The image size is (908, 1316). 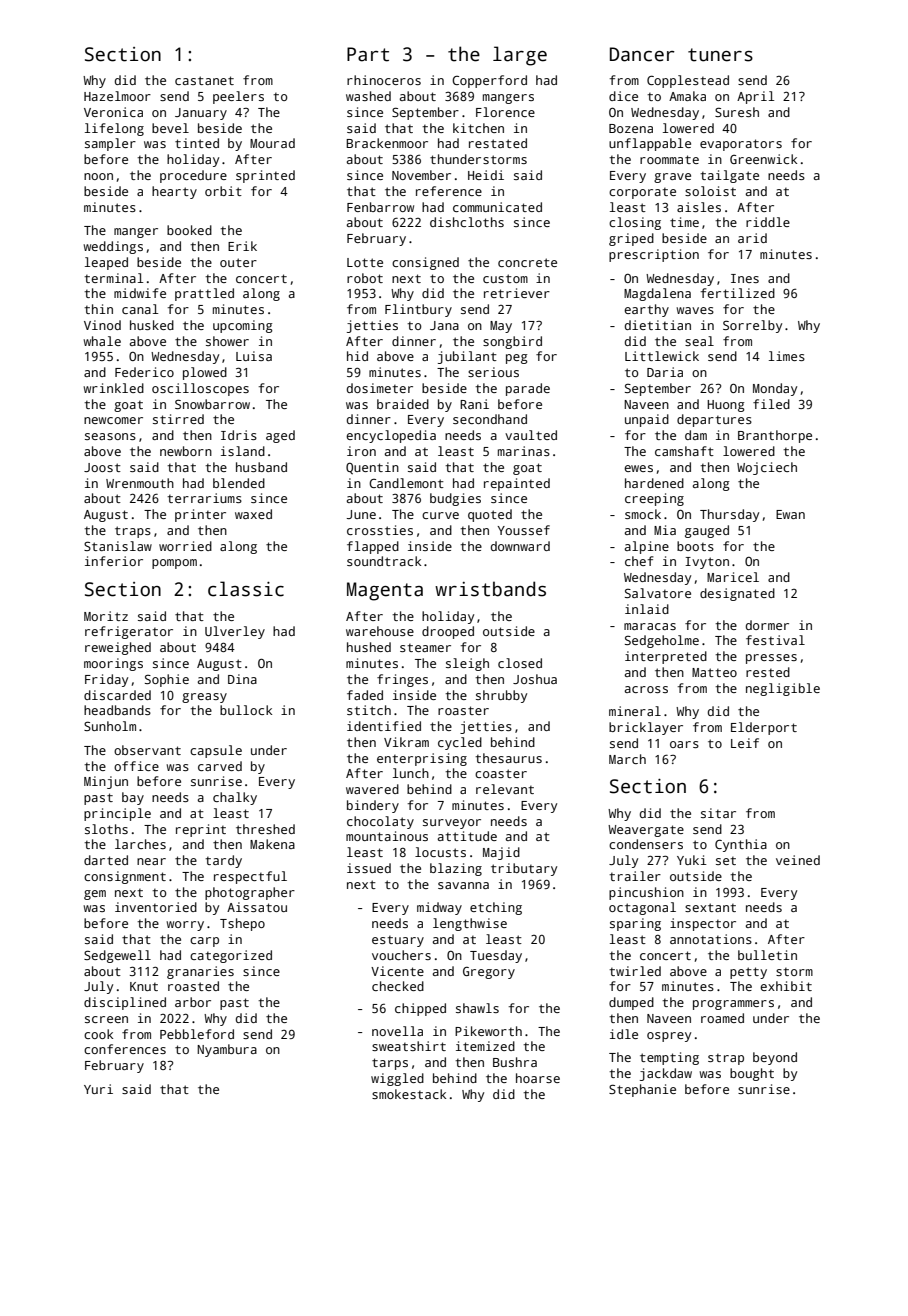 What do you see at coordinates (767, 955) in the page?
I see `bulletin` at bounding box center [767, 955].
